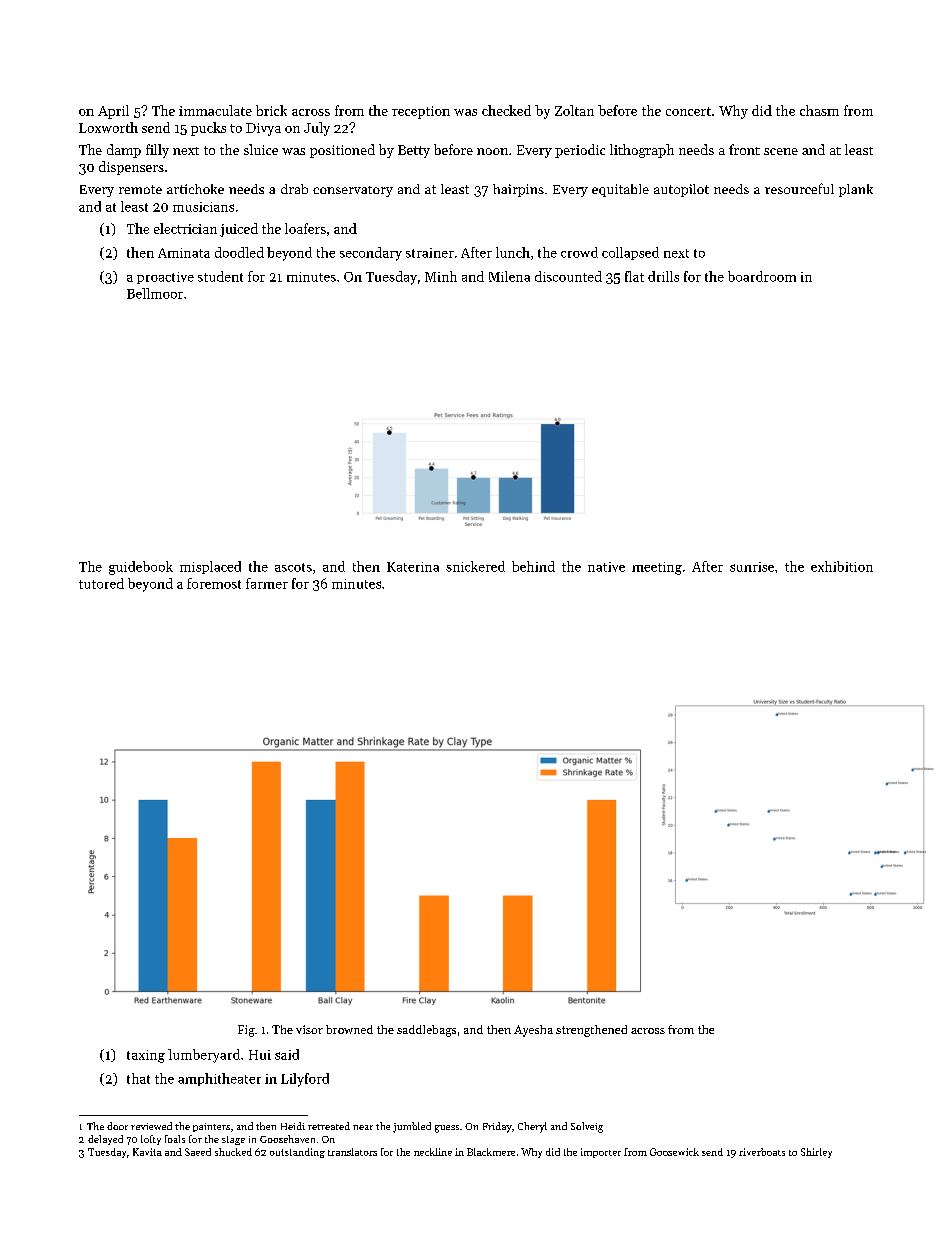 Image resolution: width=952 pixels, height=1233 pixels. I want to click on meeting, so click(657, 568).
